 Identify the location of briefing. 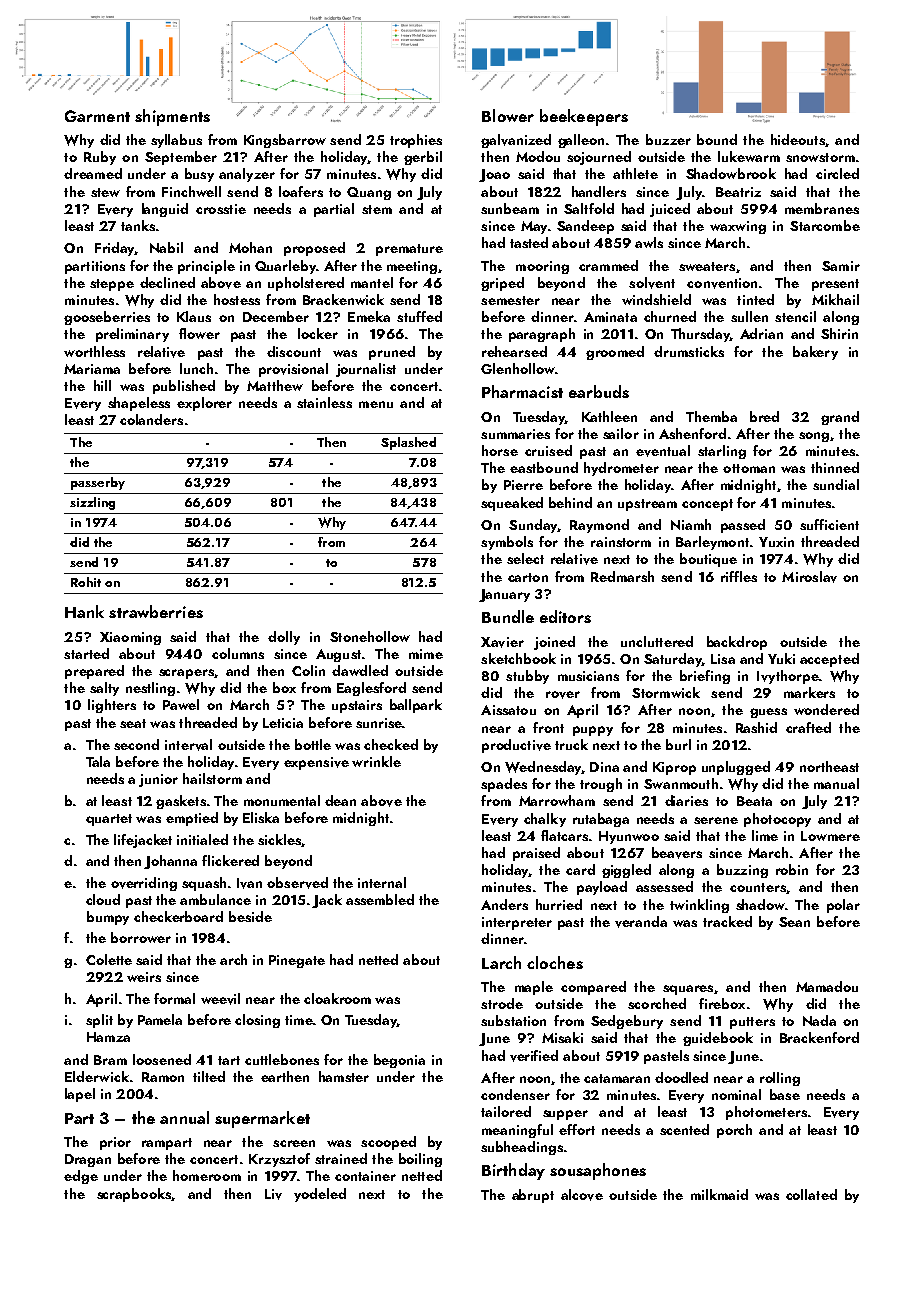
(705, 677).
